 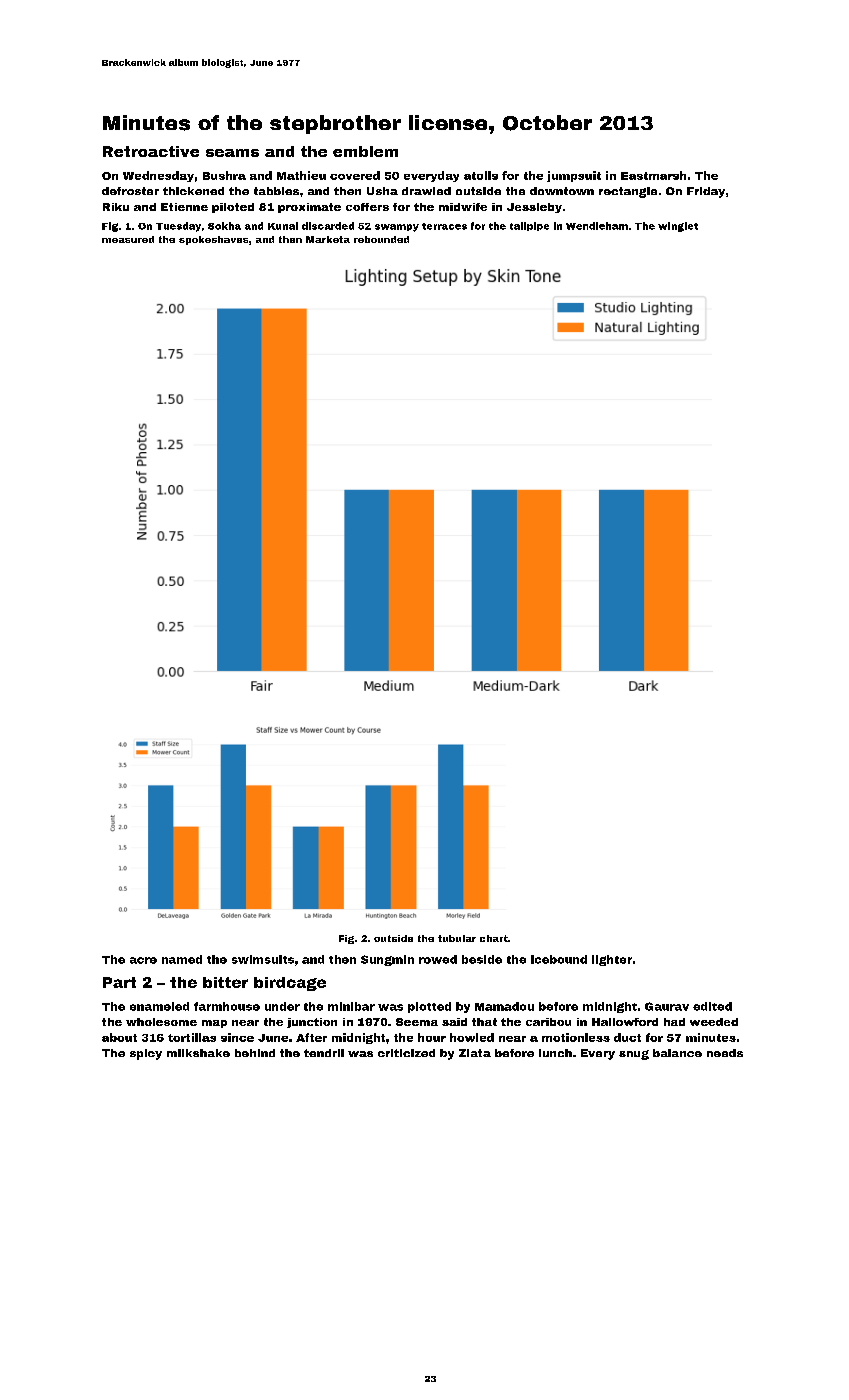 I want to click on tubular, so click(x=457, y=938).
